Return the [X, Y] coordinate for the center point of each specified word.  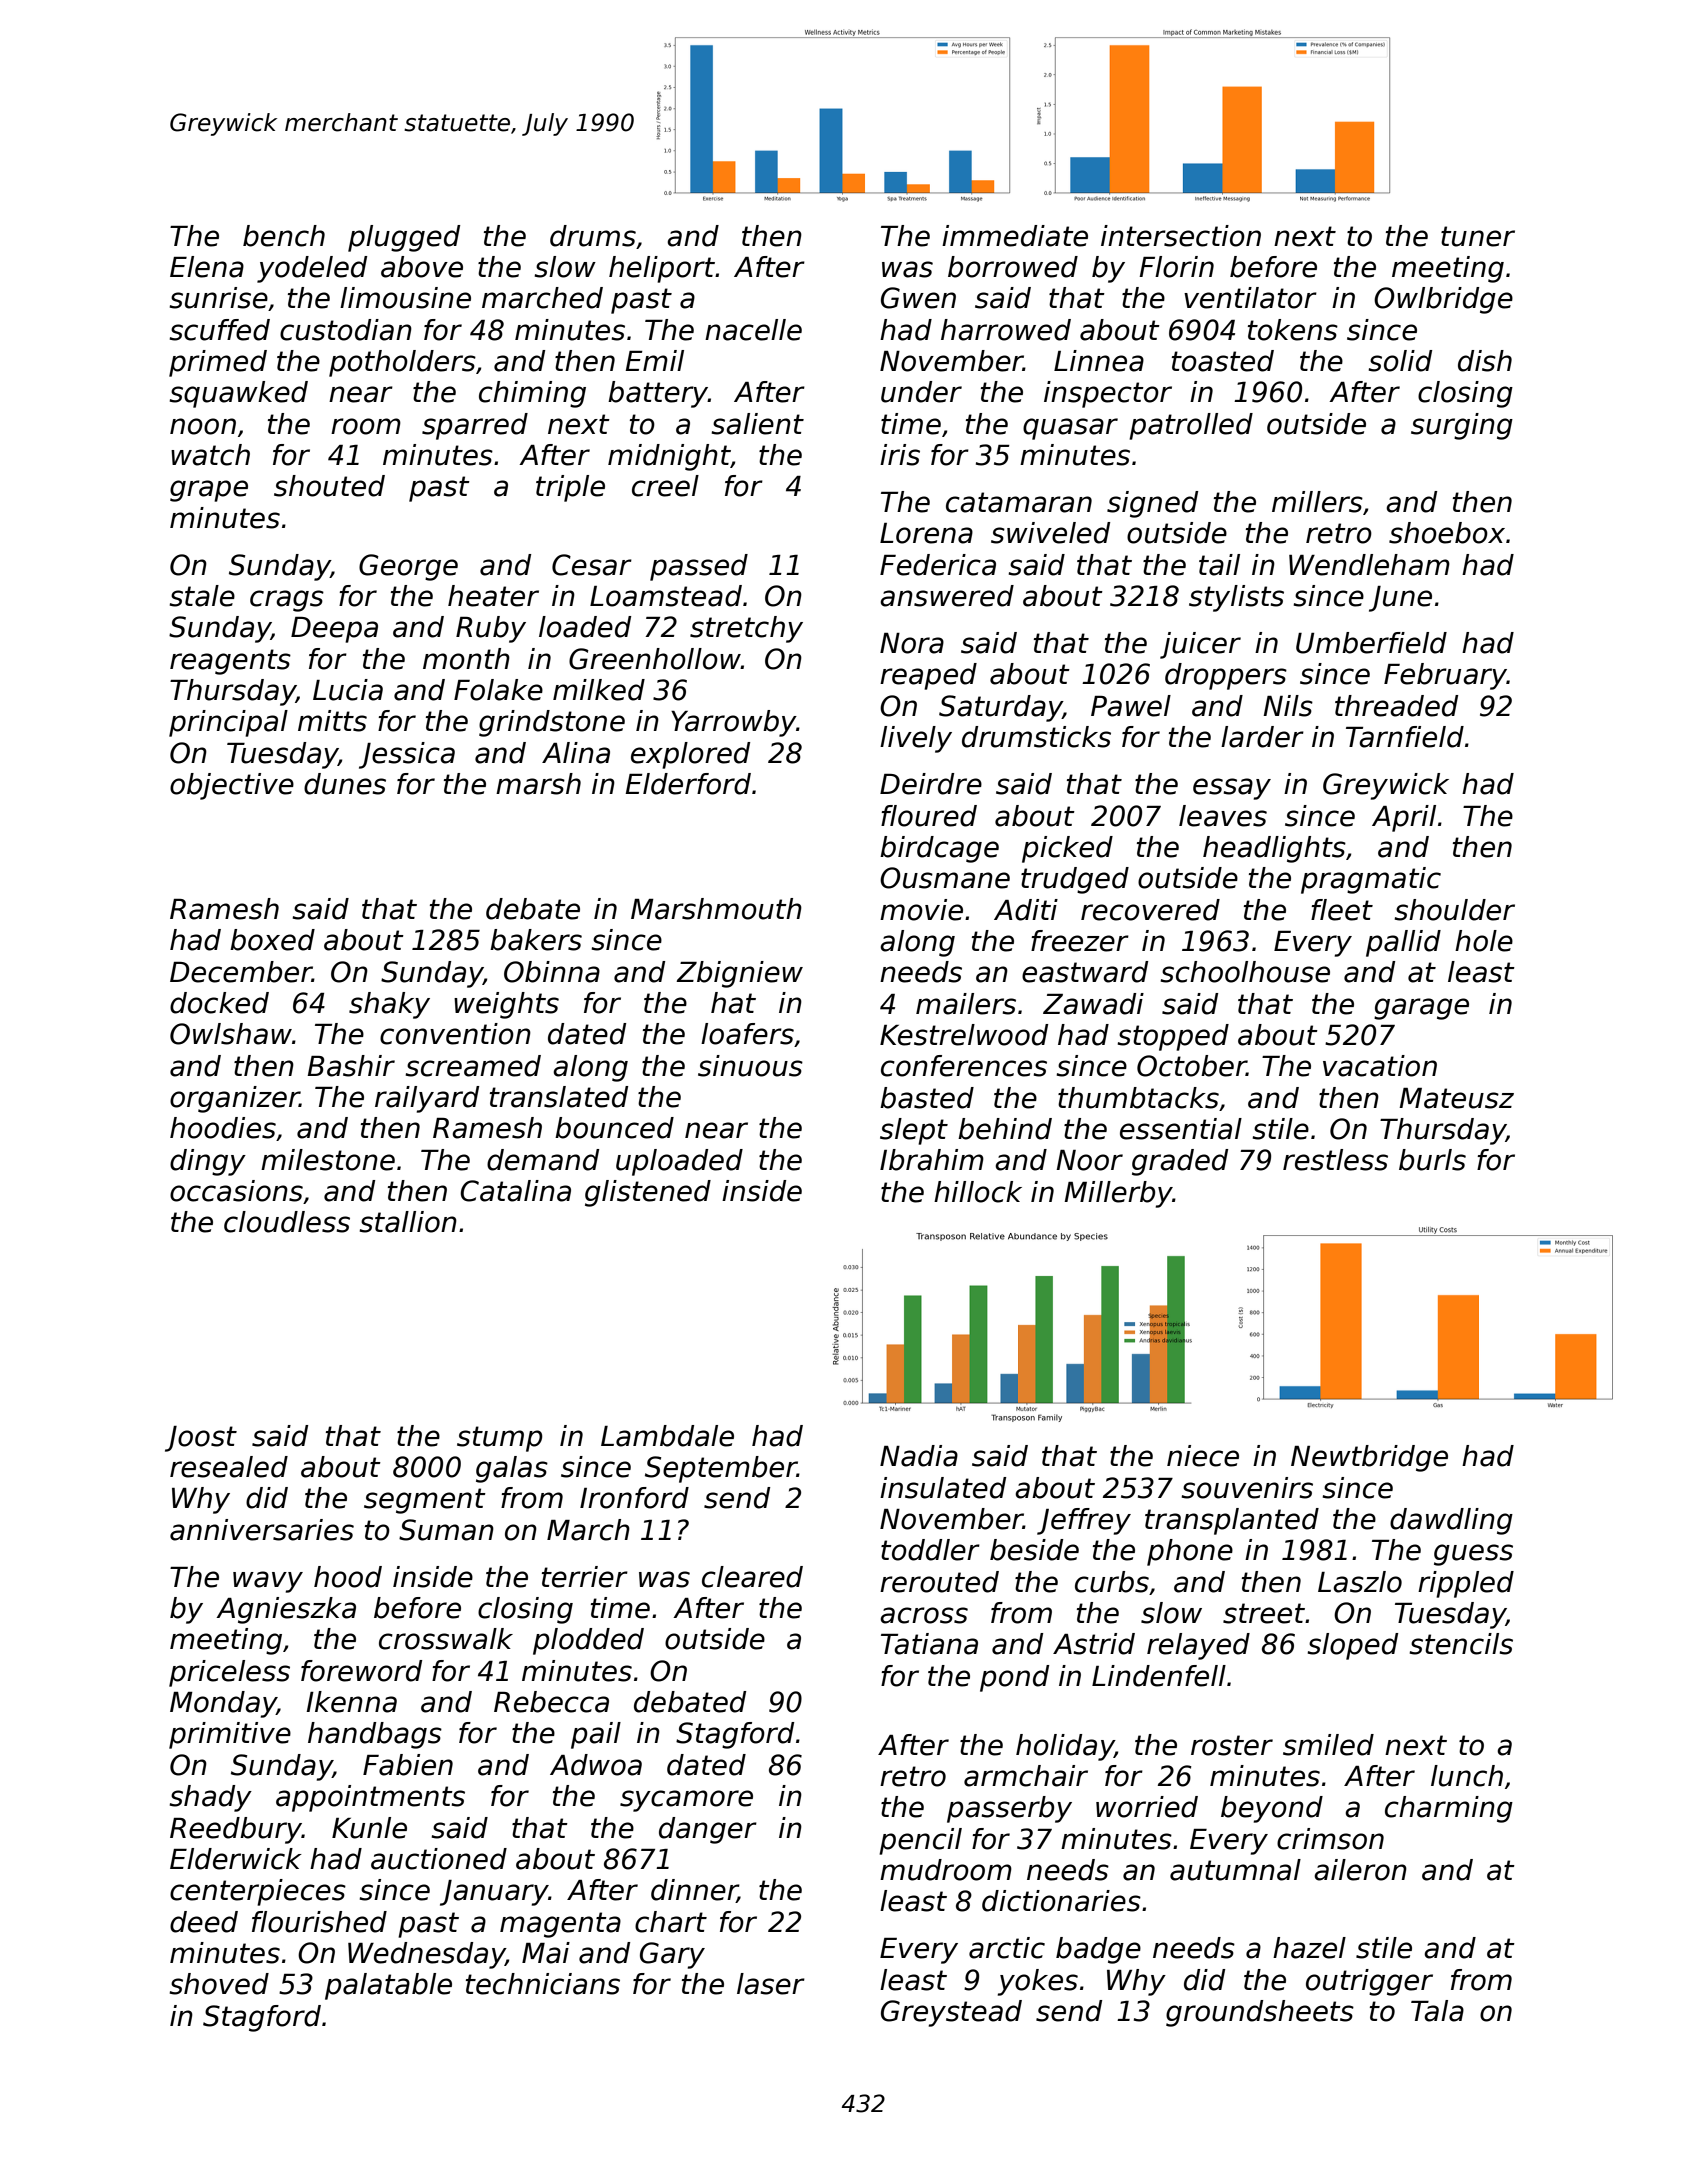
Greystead [951, 2013]
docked [219, 1003]
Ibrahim [932, 1160]
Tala [1437, 2011]
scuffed [219, 330]
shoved [219, 1984]
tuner [1478, 236]
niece [1203, 1456]
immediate [1015, 236]
